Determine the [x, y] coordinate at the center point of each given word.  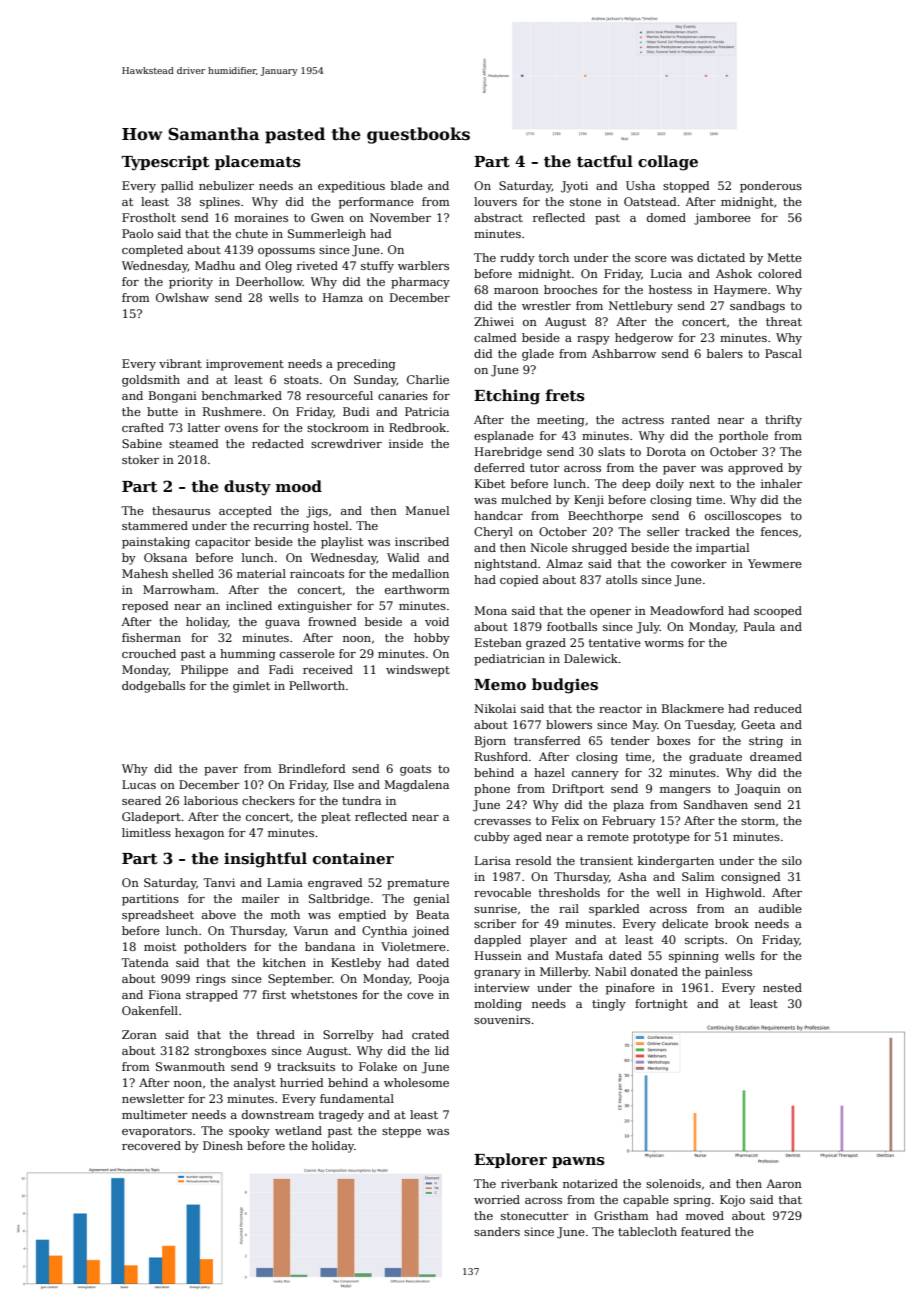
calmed [495, 337]
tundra [361, 800]
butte [162, 411]
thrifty [783, 421]
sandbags [757, 307]
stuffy [377, 267]
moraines [261, 217]
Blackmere [693, 708]
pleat [336, 818]
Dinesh [223, 1145]
